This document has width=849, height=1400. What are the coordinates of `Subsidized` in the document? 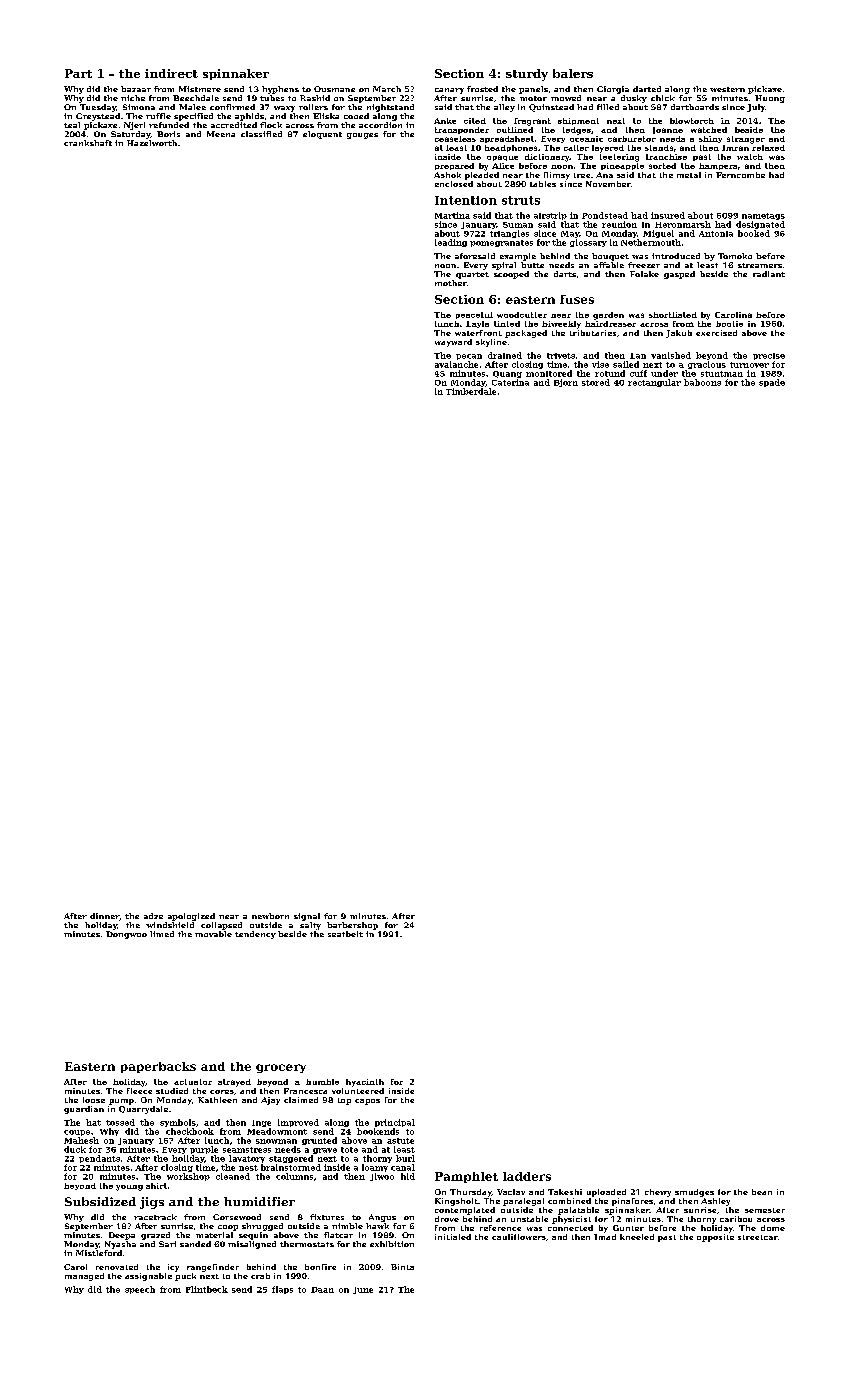 It's located at (100, 1201).
